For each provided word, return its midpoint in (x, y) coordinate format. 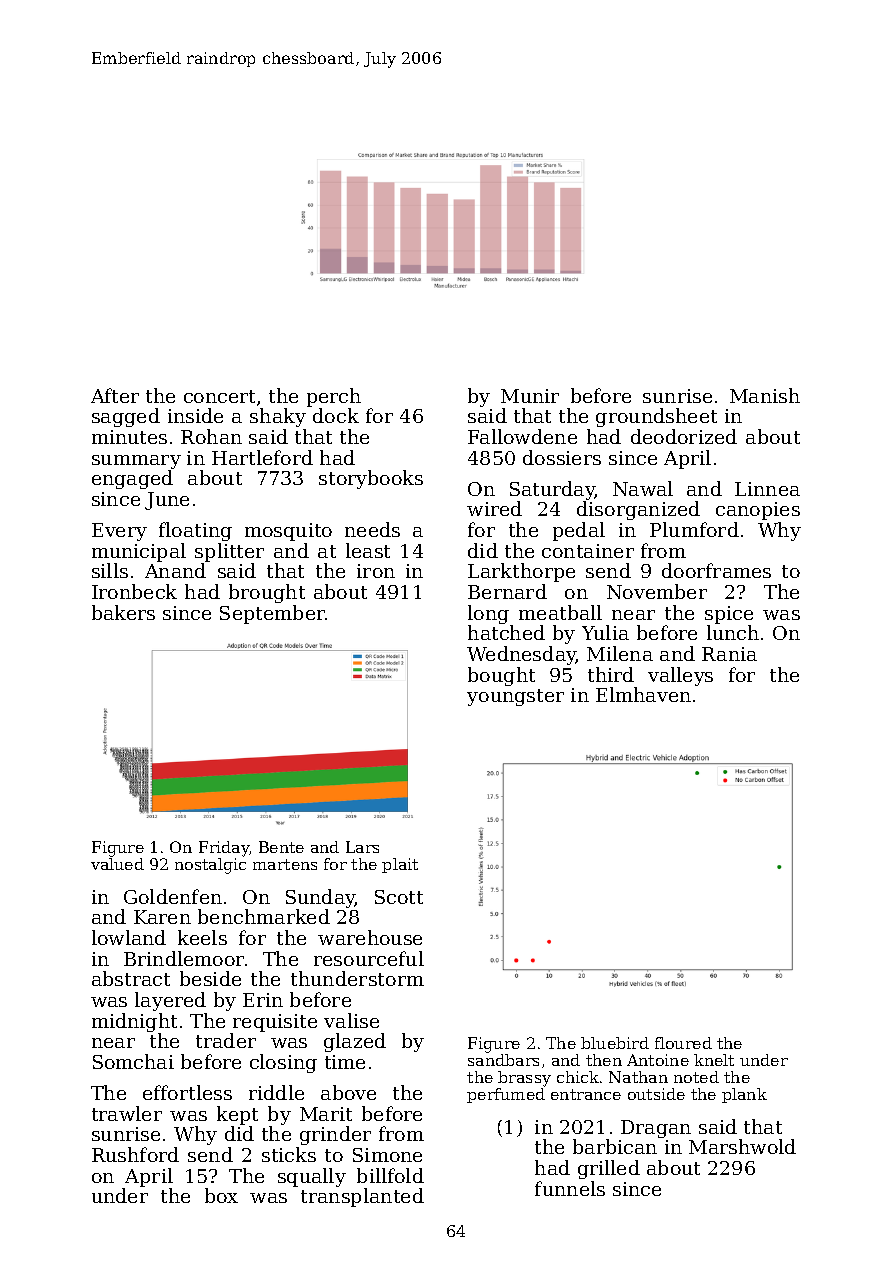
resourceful (369, 958)
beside (210, 978)
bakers (123, 612)
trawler (127, 1113)
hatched (506, 632)
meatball (560, 612)
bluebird (615, 1043)
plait (400, 865)
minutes (129, 437)
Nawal (643, 488)
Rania (729, 654)
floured (683, 1043)
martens (285, 864)
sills (110, 570)
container (588, 551)
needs (372, 529)
